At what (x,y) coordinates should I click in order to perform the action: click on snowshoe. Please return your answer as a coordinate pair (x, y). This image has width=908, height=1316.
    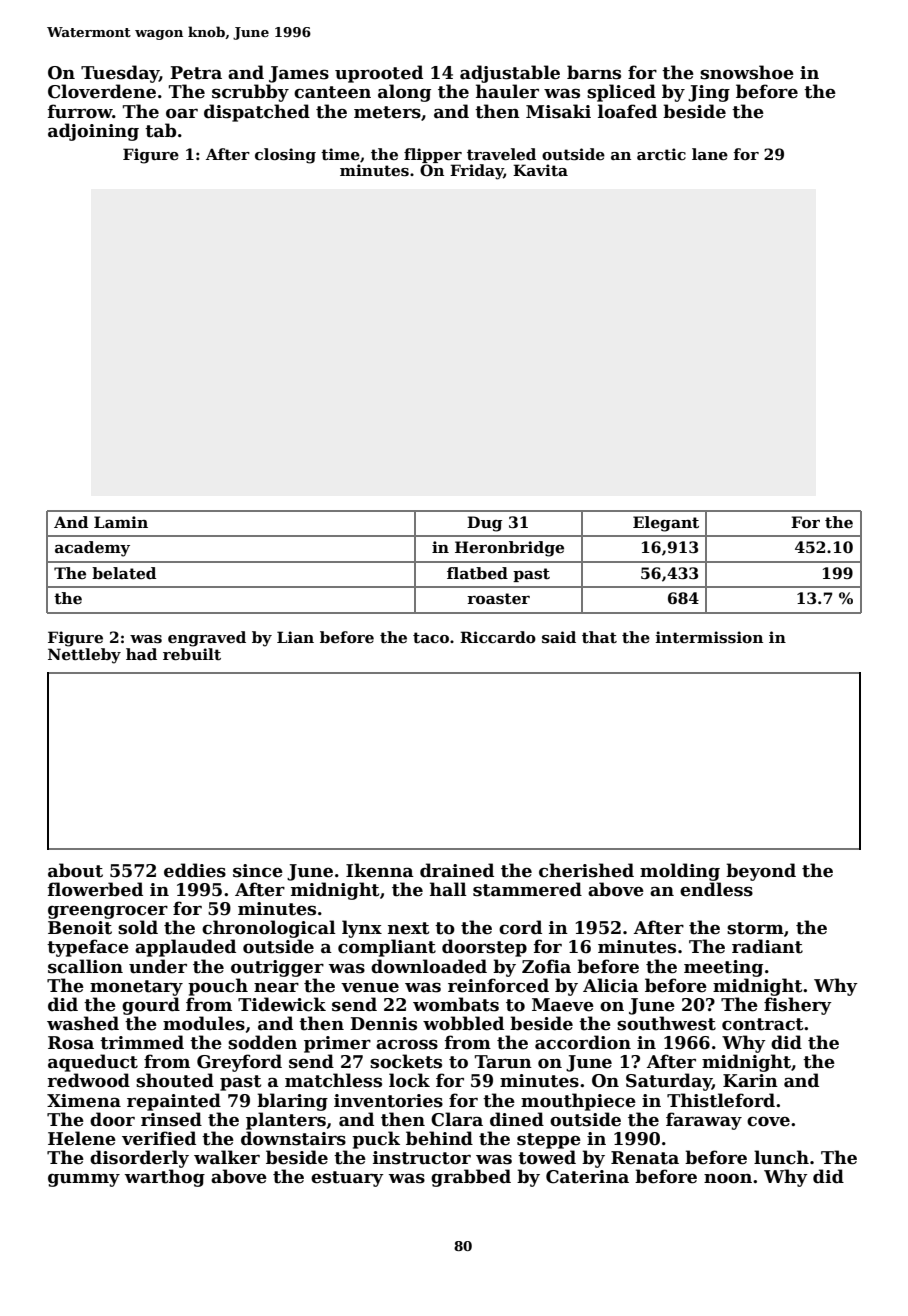
    Looking at the image, I should click on (747, 72).
